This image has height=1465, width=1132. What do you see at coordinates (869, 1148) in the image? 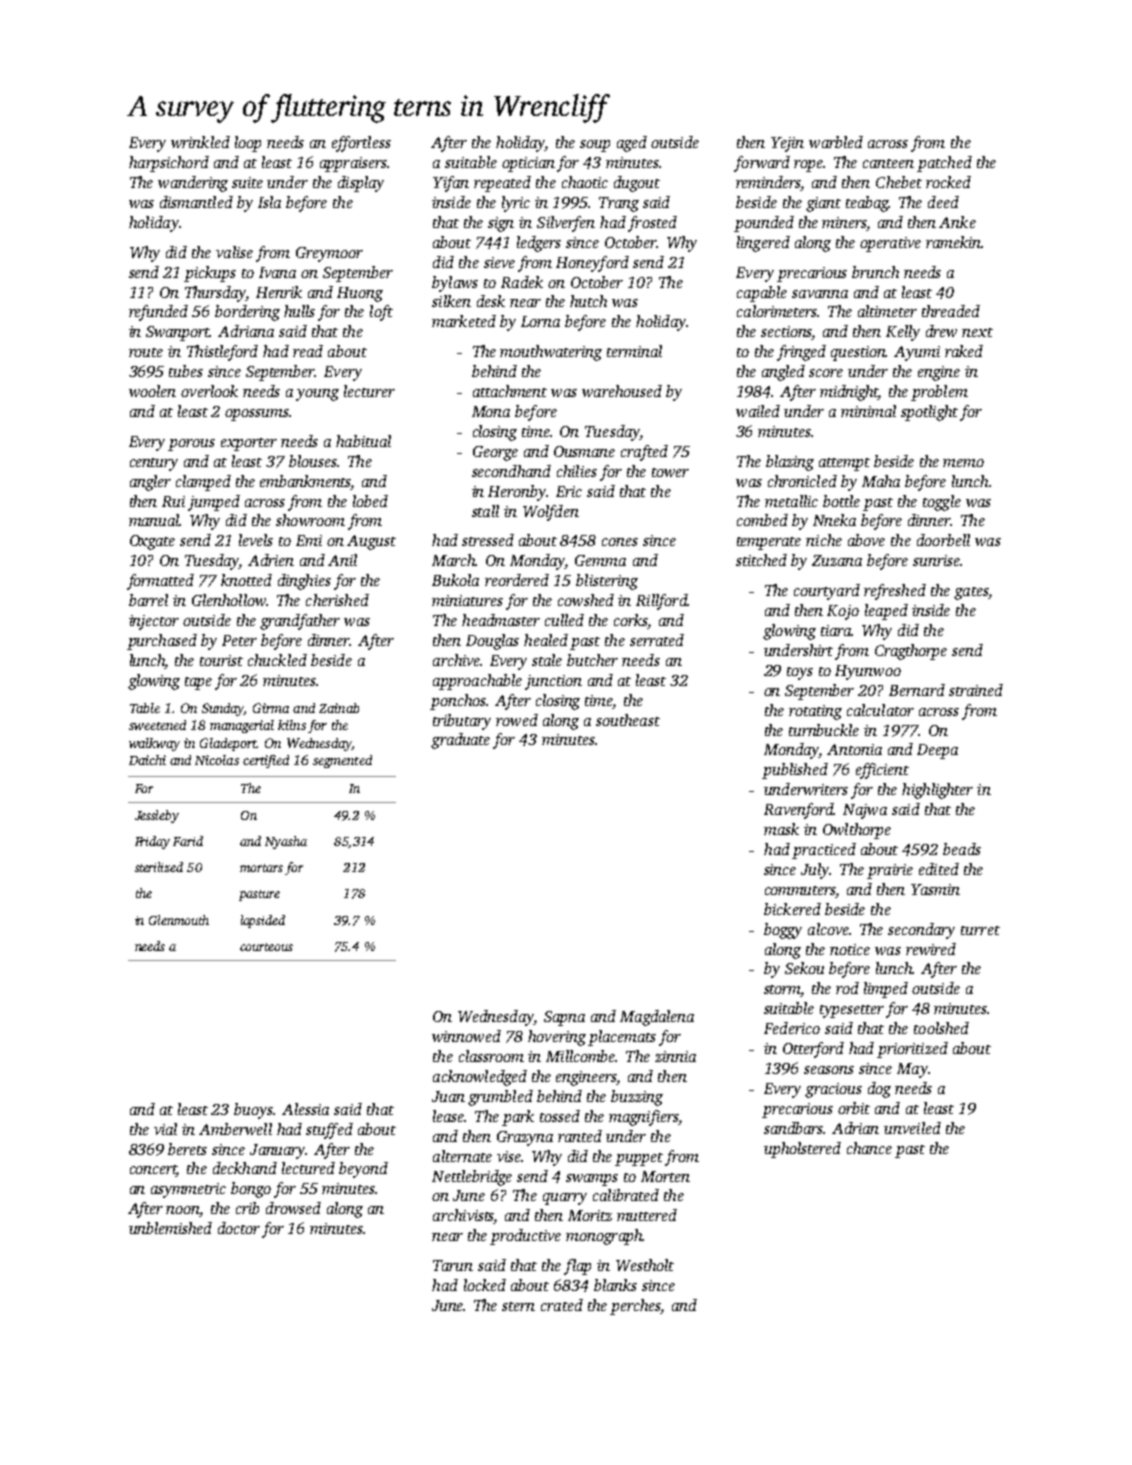
I see `chance` at bounding box center [869, 1148].
